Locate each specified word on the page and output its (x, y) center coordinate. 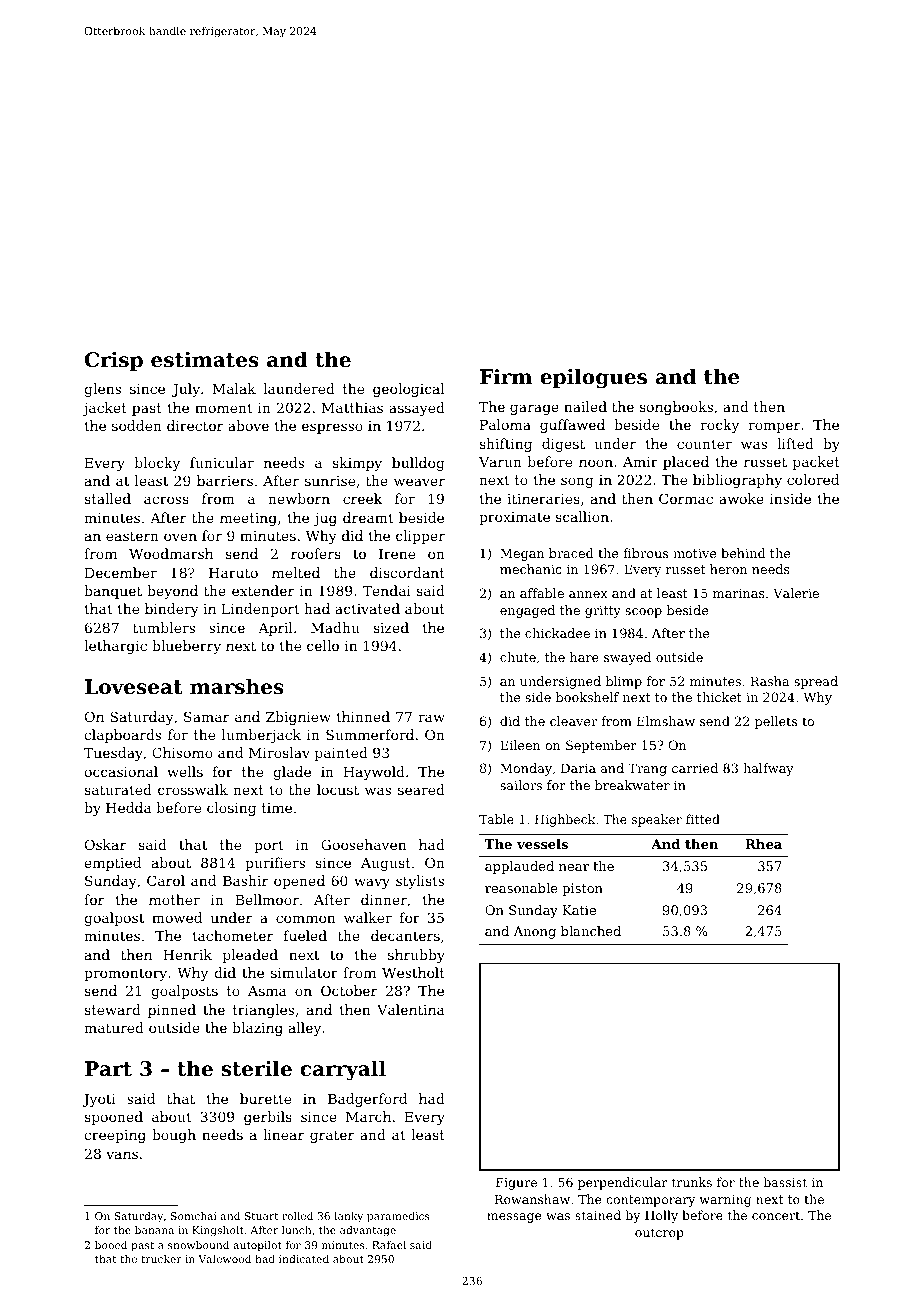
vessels (542, 844)
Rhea (763, 844)
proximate (514, 518)
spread (816, 682)
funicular (222, 462)
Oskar (105, 844)
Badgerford (367, 1100)
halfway (768, 769)
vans (122, 1155)
